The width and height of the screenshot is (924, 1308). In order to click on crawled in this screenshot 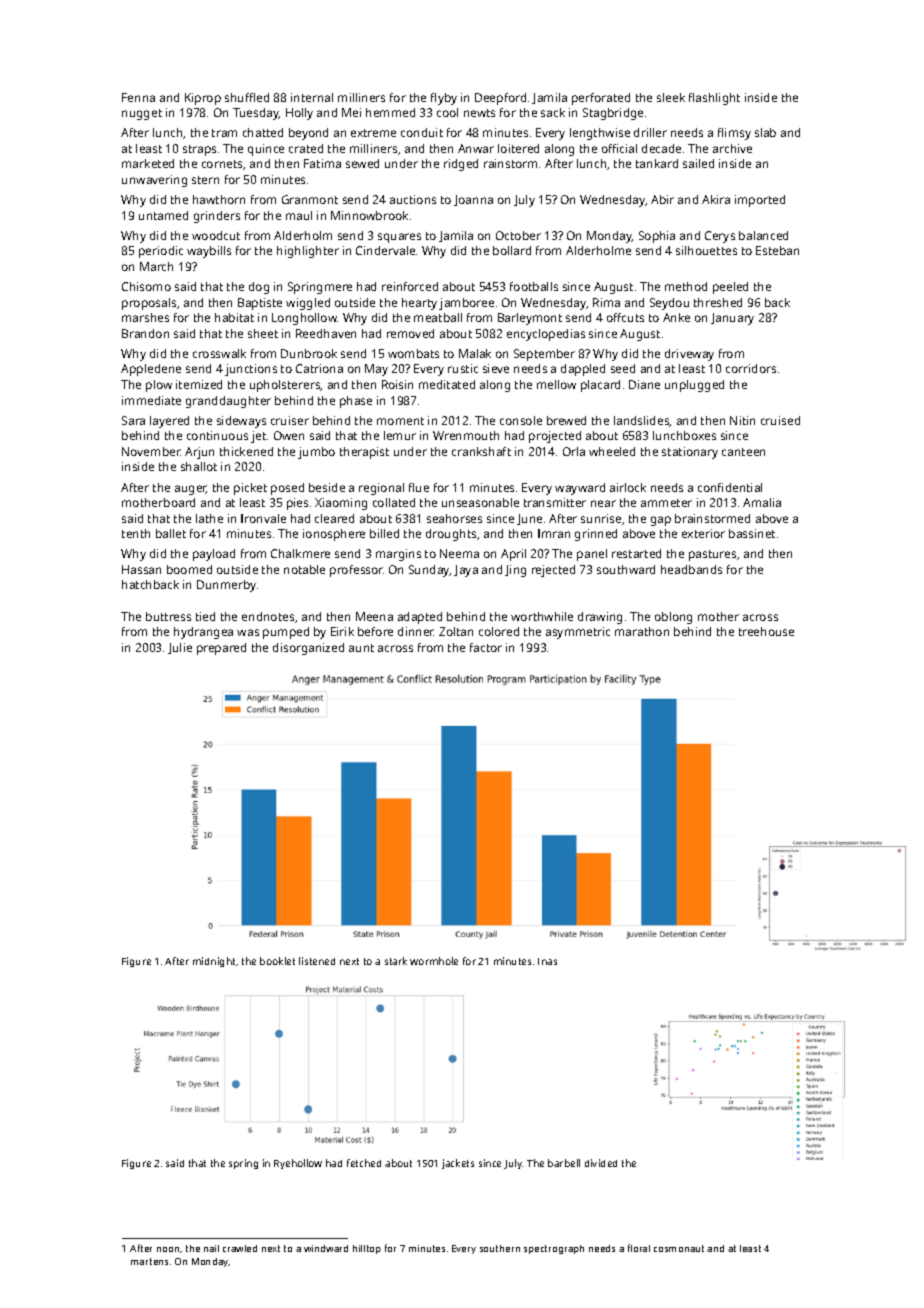, I will do `click(240, 1248)`.
